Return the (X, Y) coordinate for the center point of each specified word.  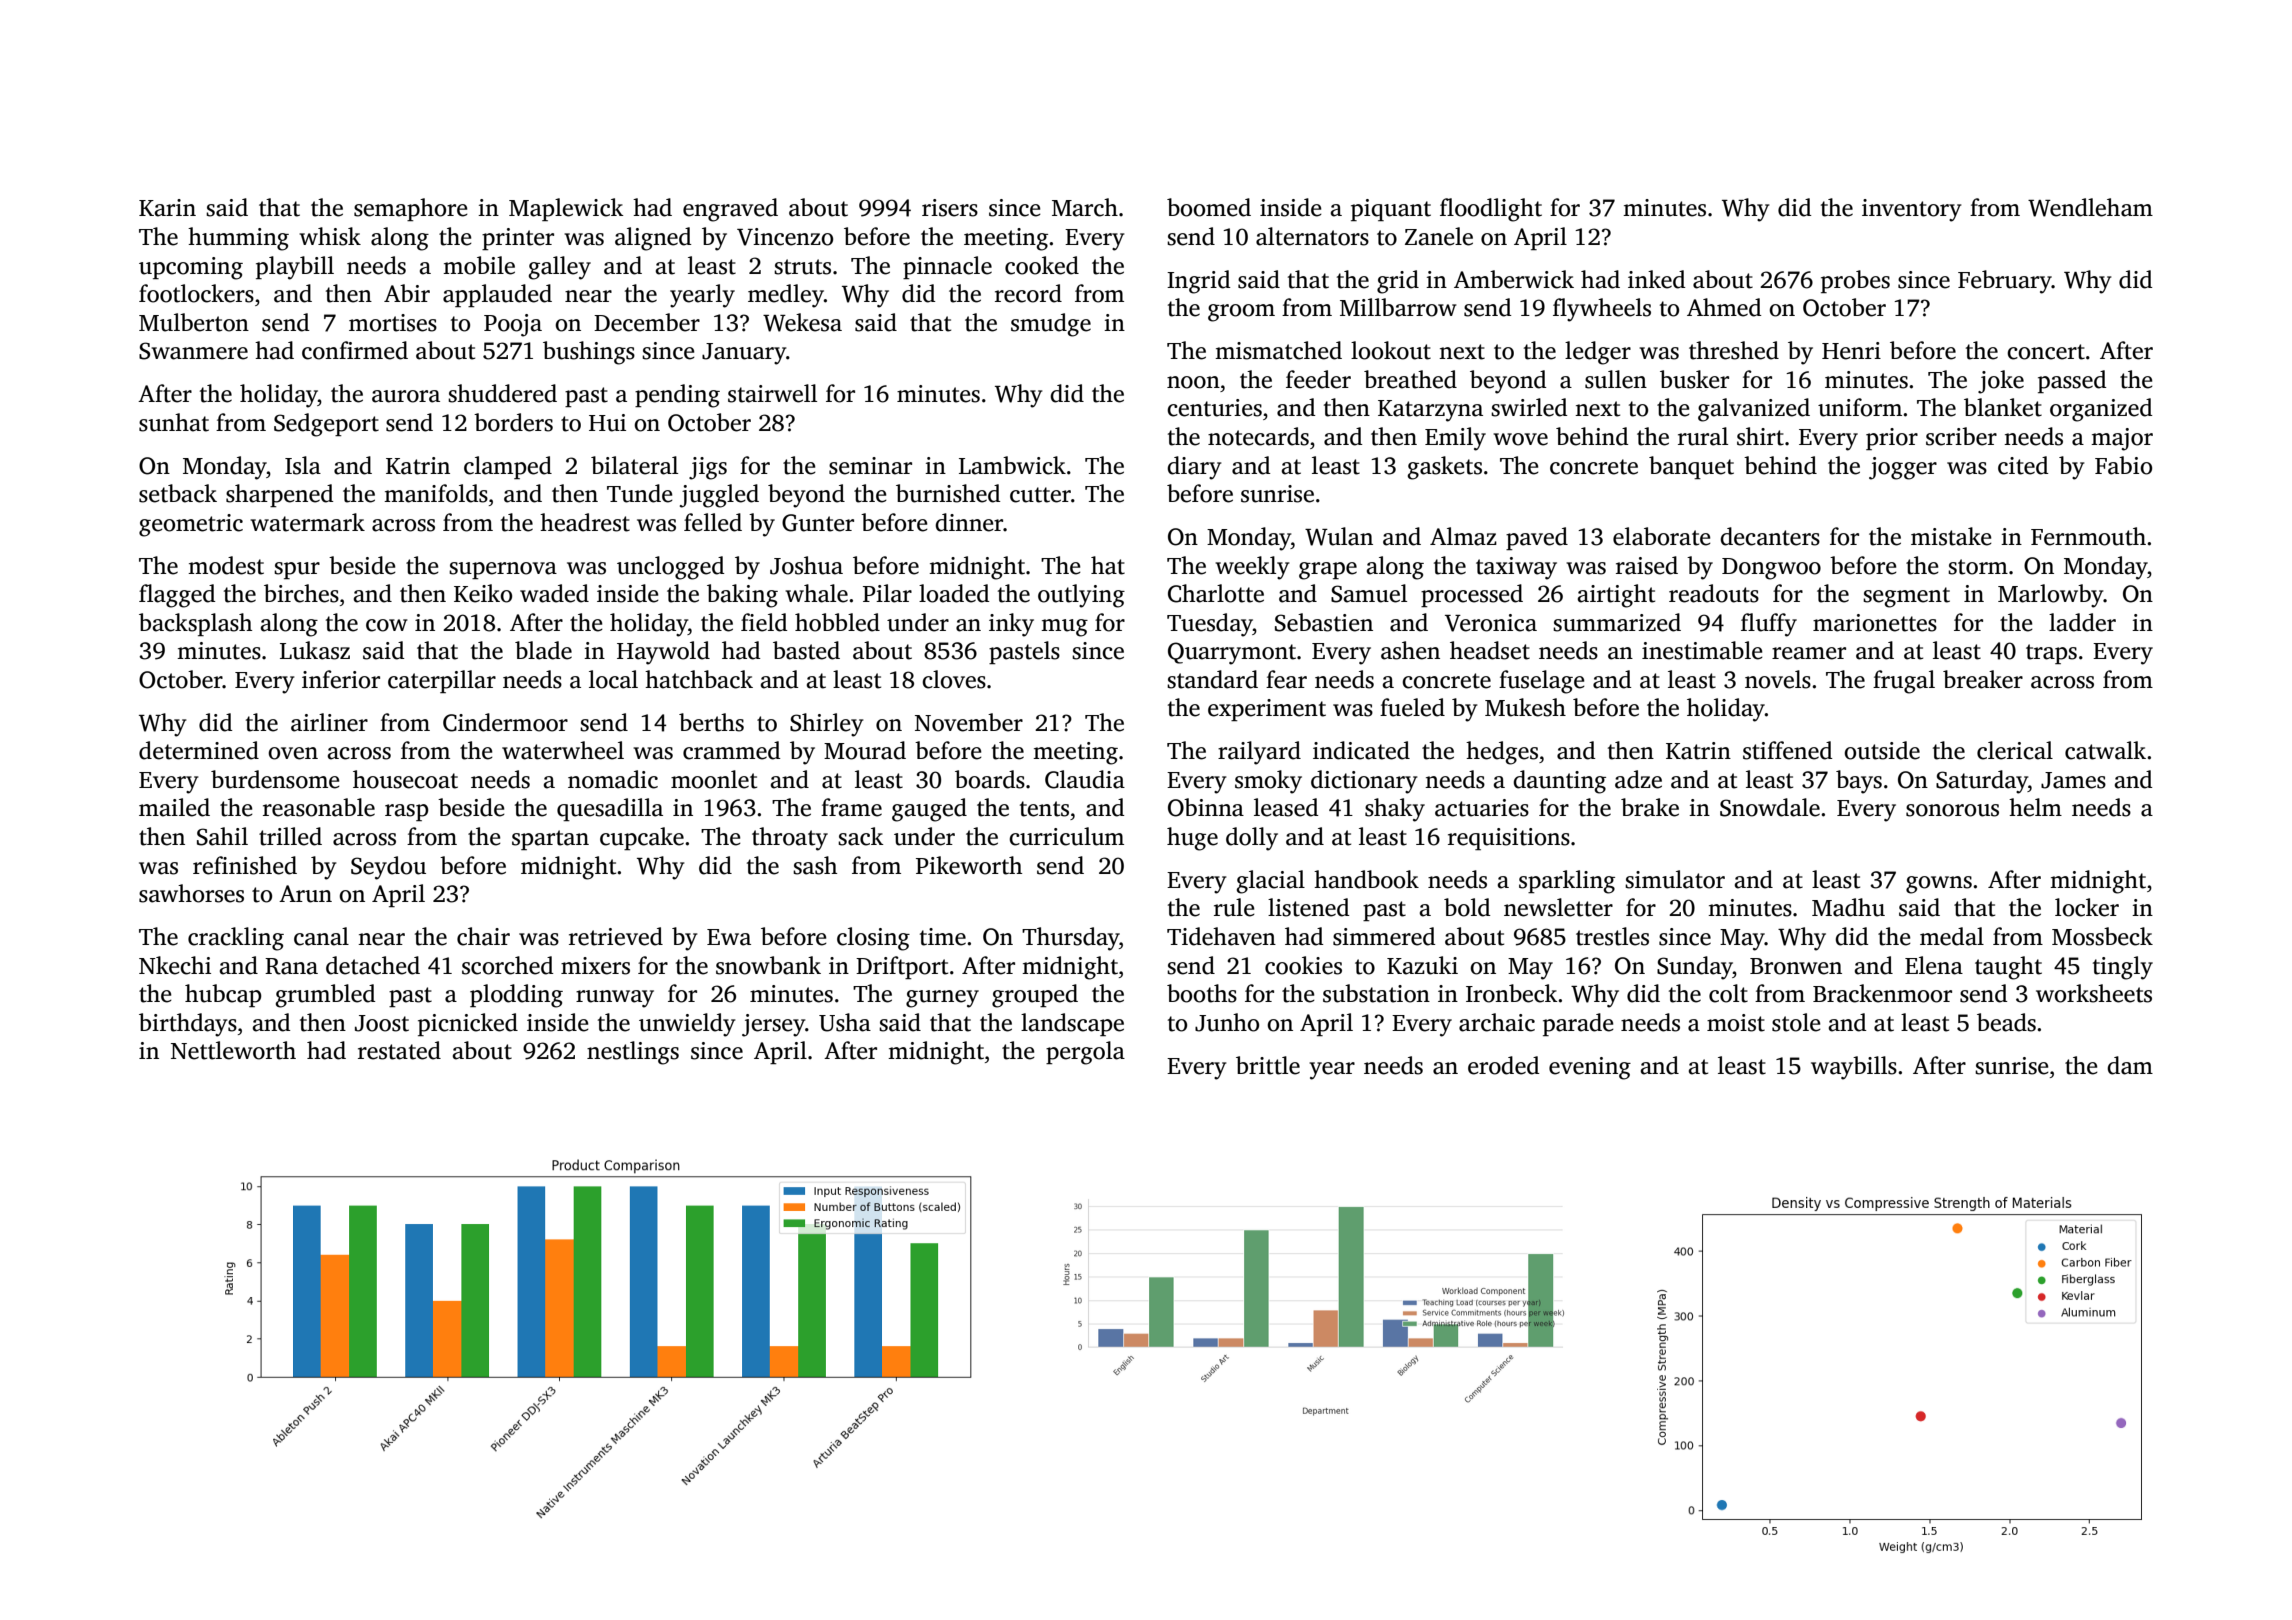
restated (399, 1050)
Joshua (806, 565)
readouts (1714, 593)
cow (387, 625)
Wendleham (2090, 207)
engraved (730, 210)
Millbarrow (1398, 307)
